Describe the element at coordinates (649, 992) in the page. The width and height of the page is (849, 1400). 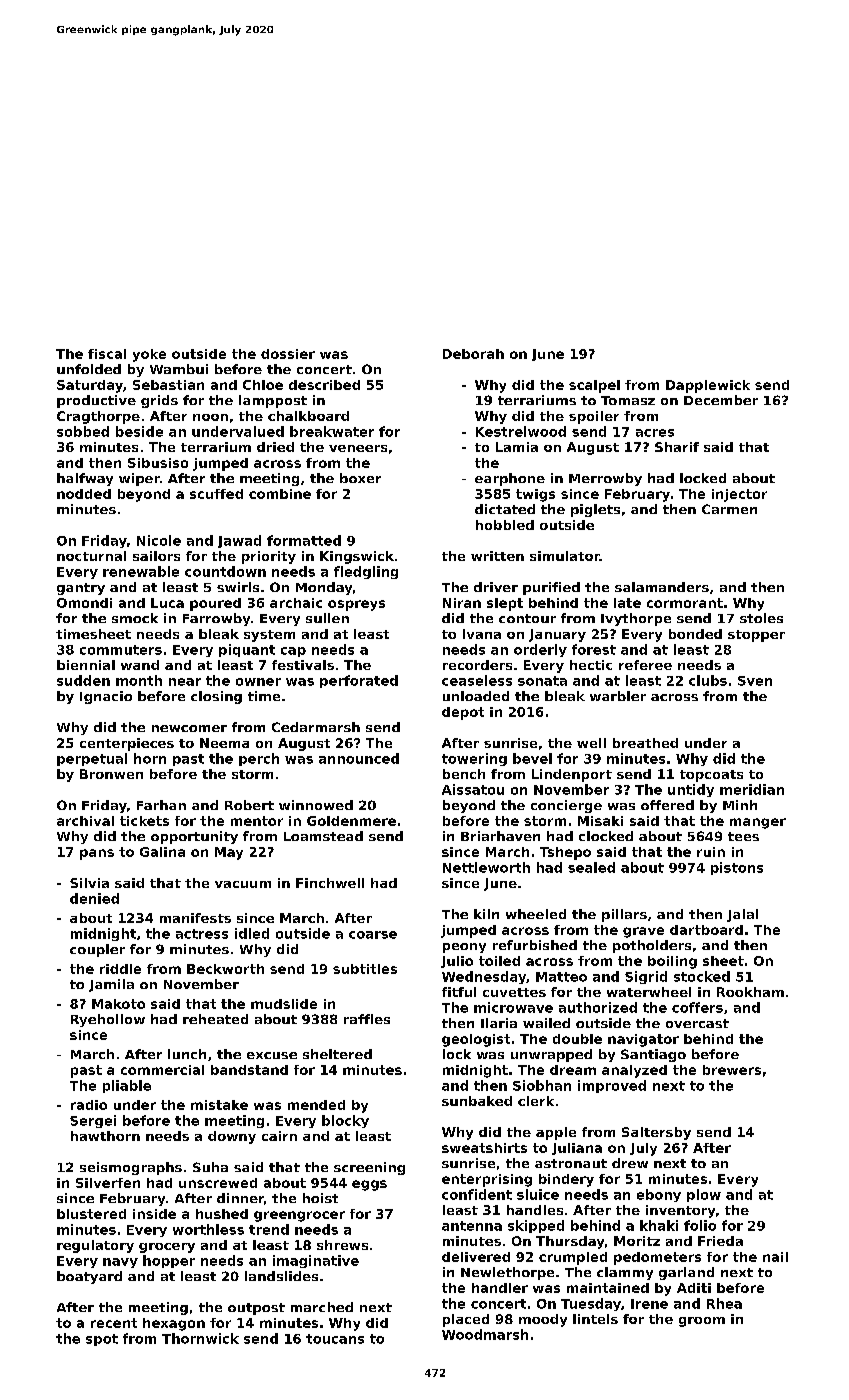
I see `waterwheel` at that location.
